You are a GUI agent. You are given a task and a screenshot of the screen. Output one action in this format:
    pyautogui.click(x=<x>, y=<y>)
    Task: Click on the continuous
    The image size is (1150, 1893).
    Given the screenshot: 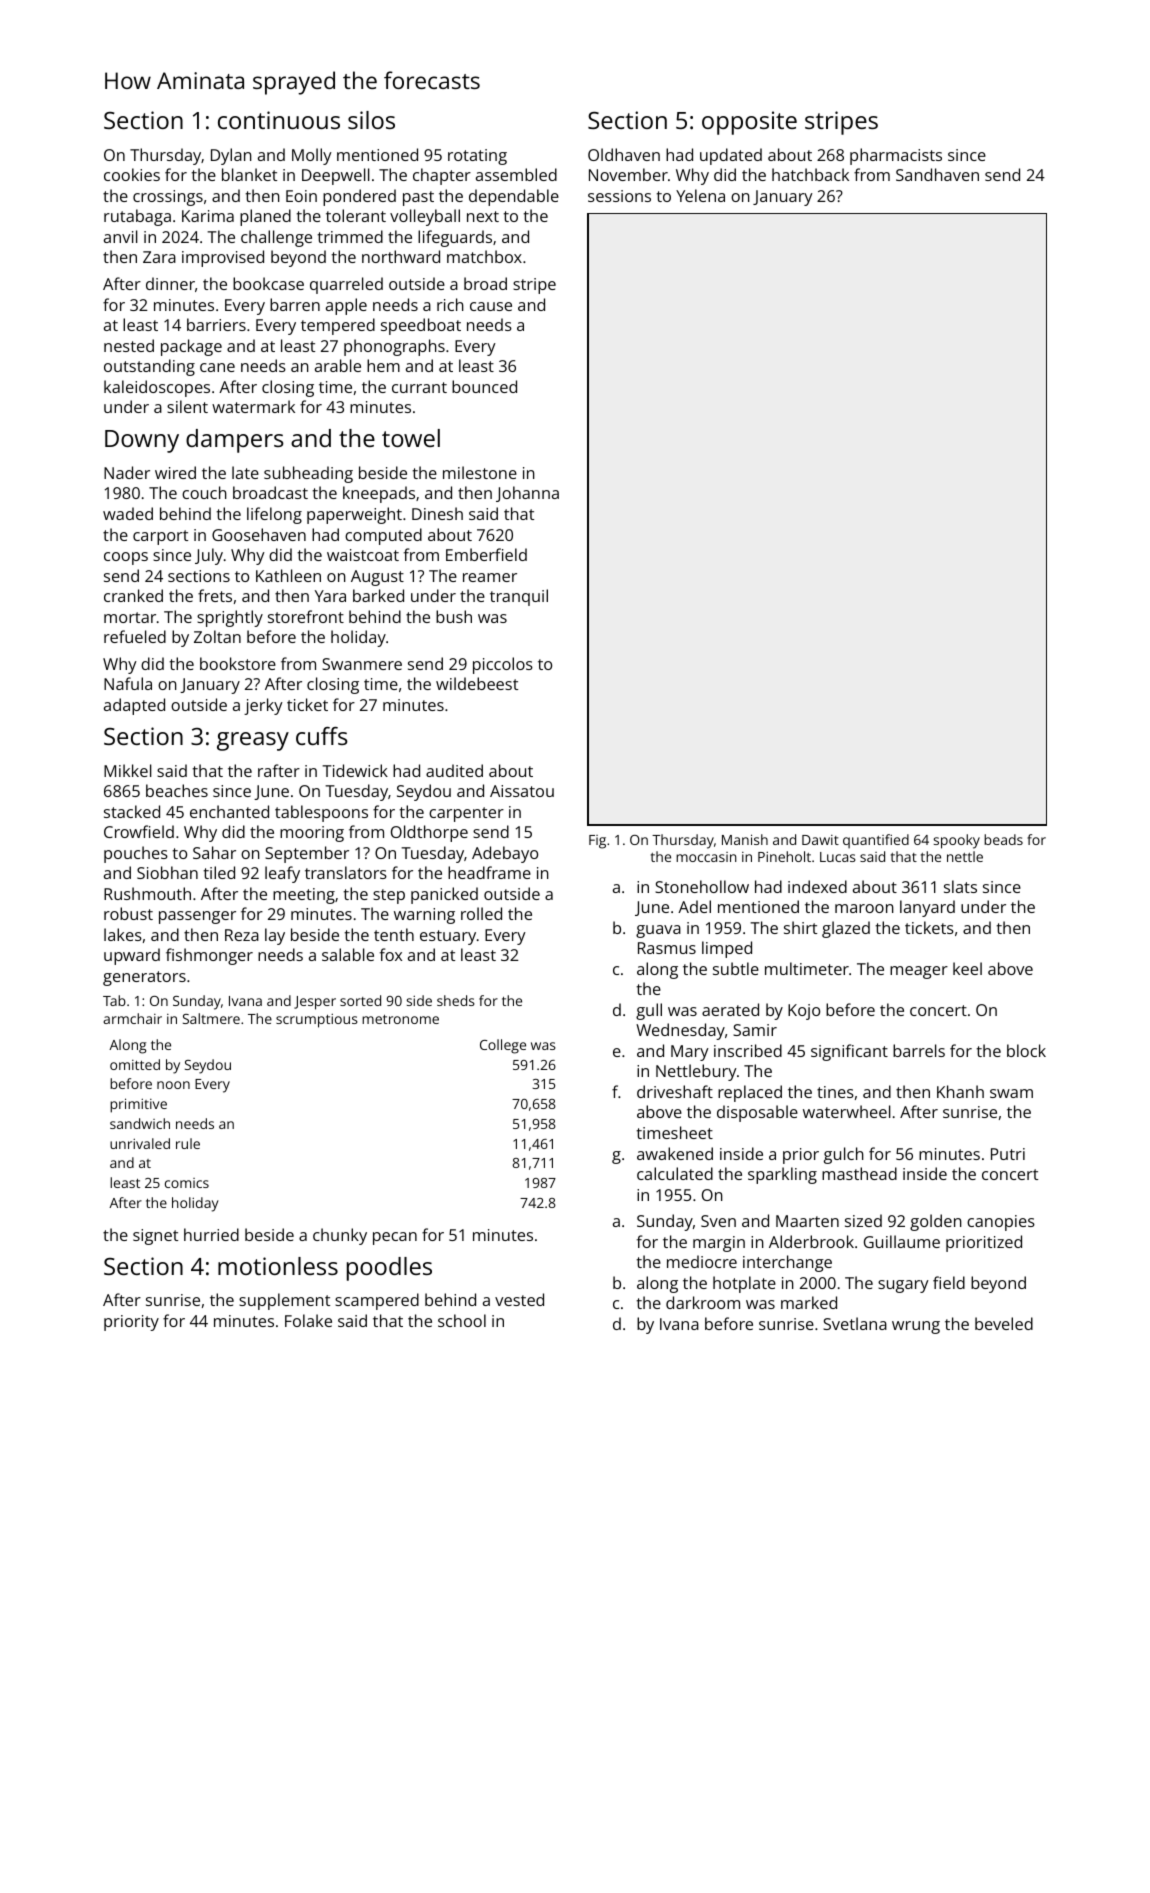 What is the action you would take?
    pyautogui.click(x=279, y=120)
